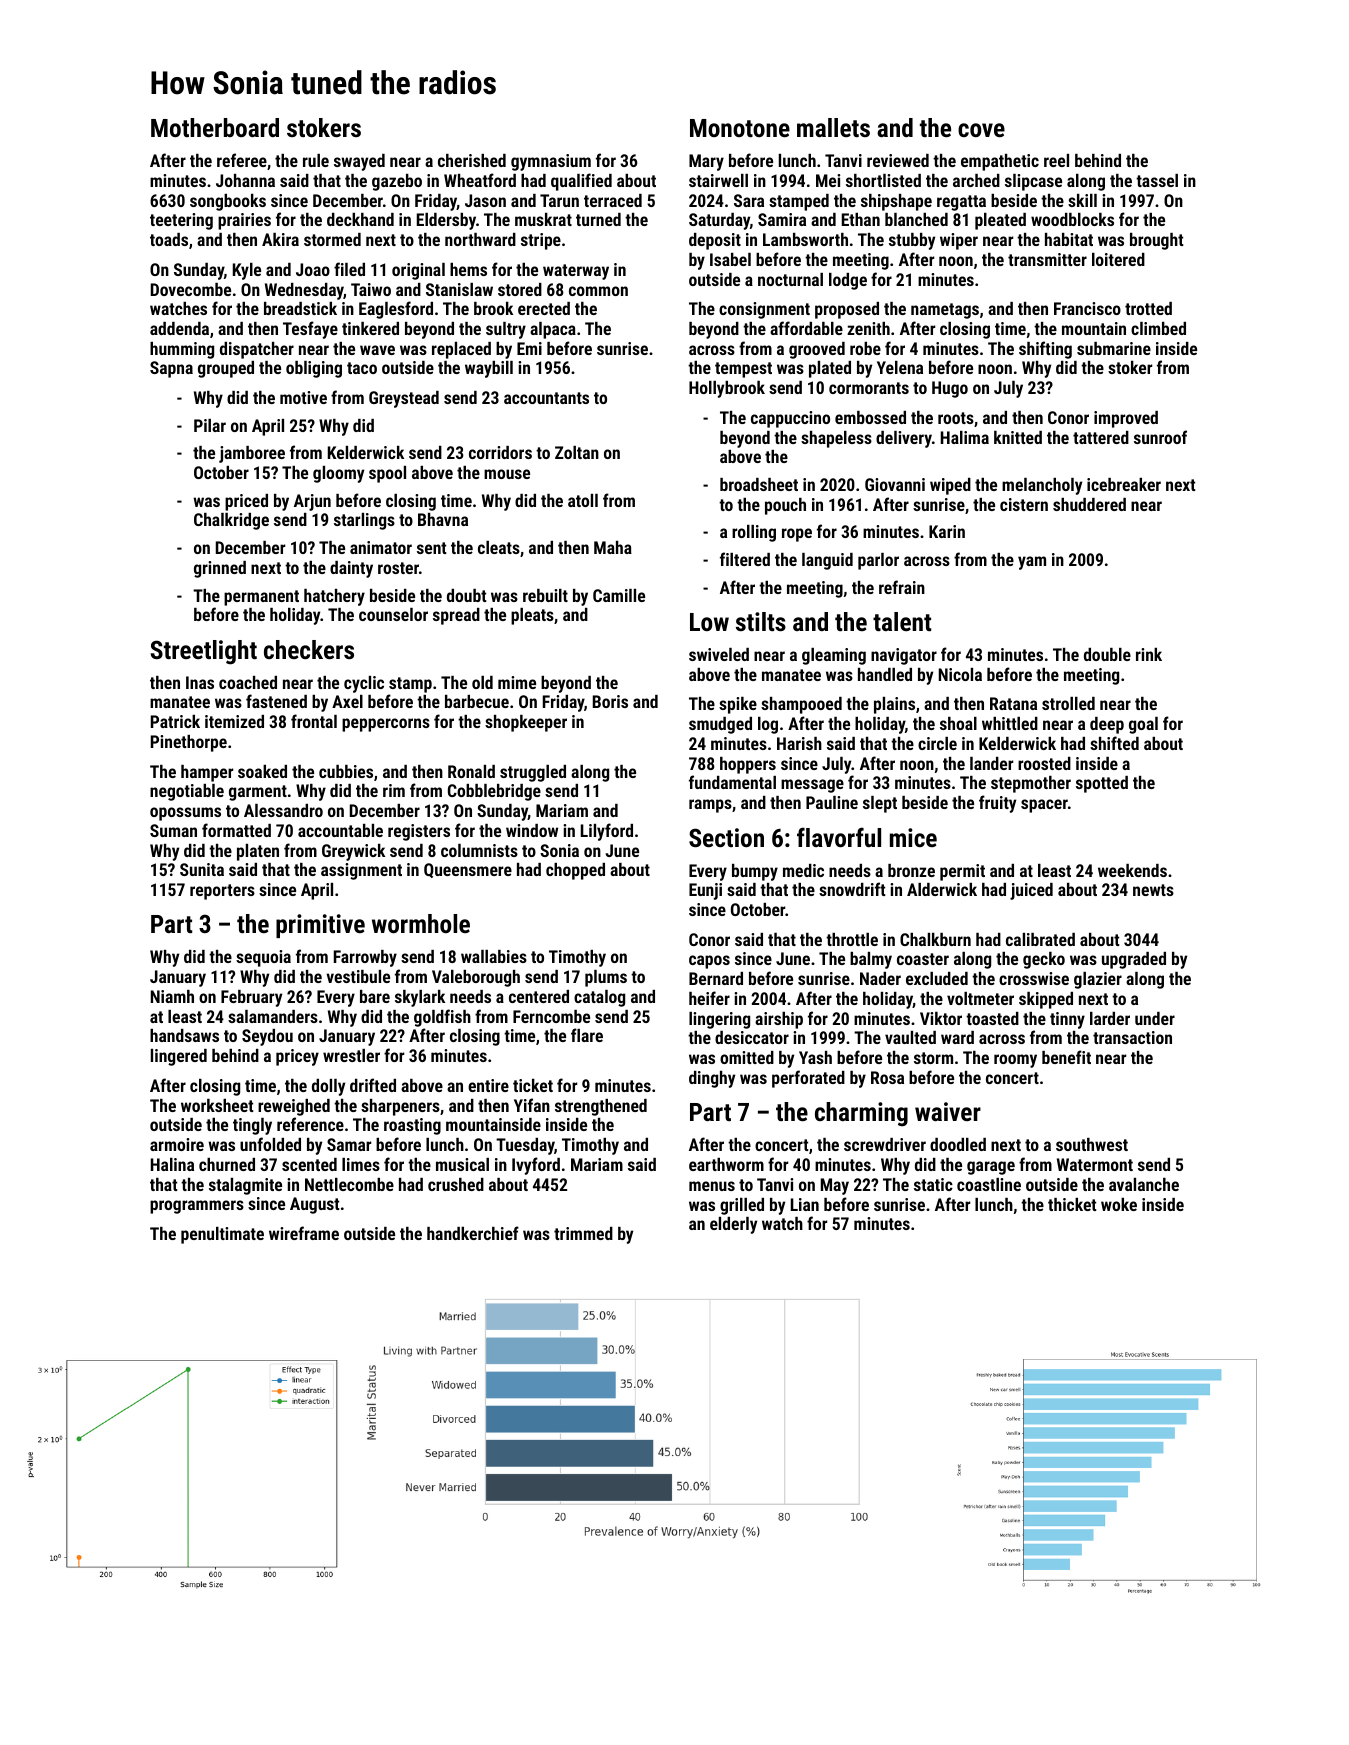 This screenshot has width=1349, height=1745. I want to click on rink, so click(1149, 654).
